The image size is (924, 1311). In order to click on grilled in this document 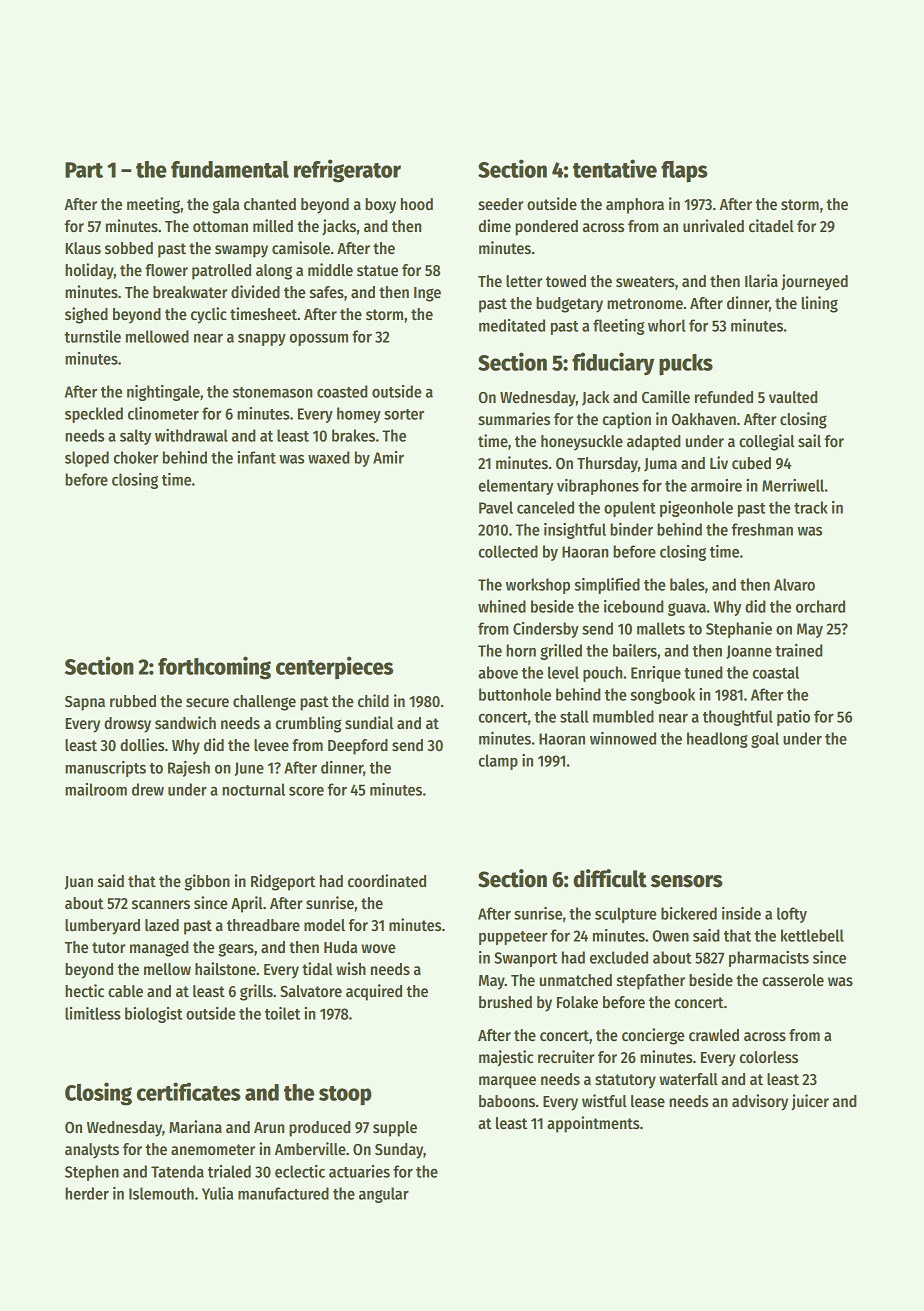, I will do `click(561, 652)`.
